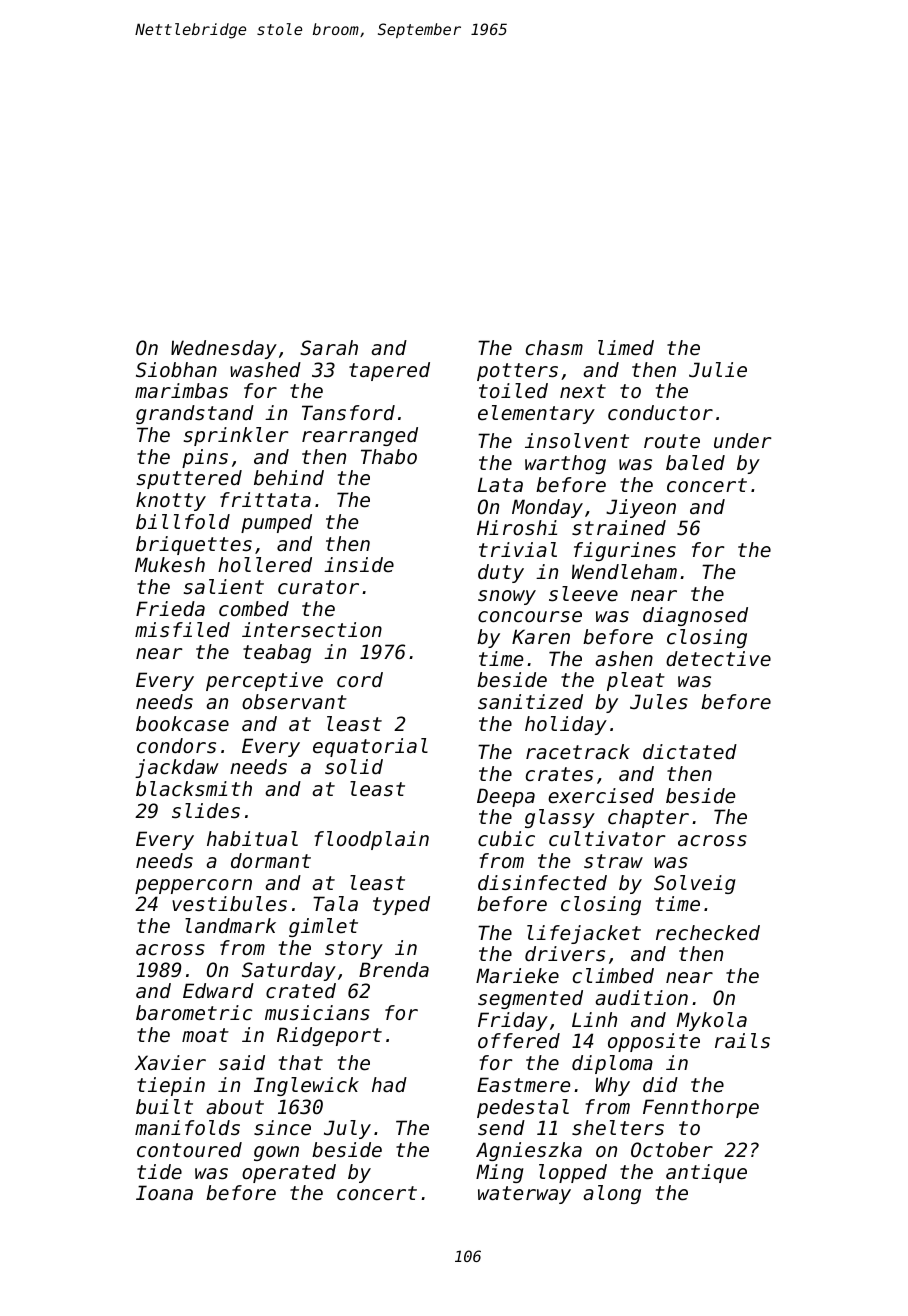 This screenshot has width=908, height=1316. Describe the element at coordinates (517, 976) in the screenshot. I see `Marieke` at that location.
